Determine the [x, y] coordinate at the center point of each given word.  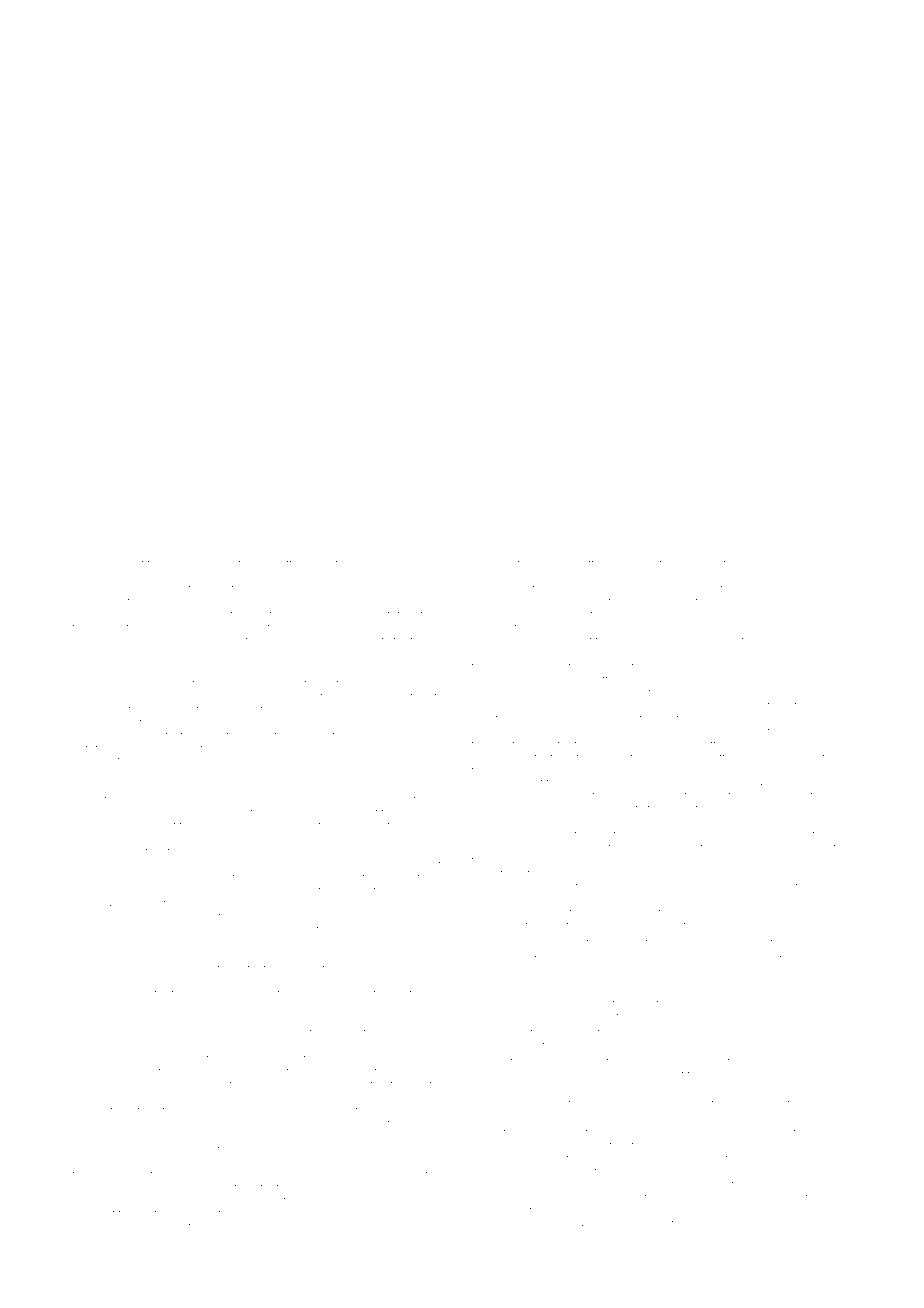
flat [667, 1223]
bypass [532, 1225]
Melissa [92, 1201]
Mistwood [509, 1091]
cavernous [363, 697]
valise [697, 680]
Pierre [740, 627]
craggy [819, 1161]
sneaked [94, 667]
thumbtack [182, 878]
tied [520, 680]
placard [536, 849]
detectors [246, 1098]
